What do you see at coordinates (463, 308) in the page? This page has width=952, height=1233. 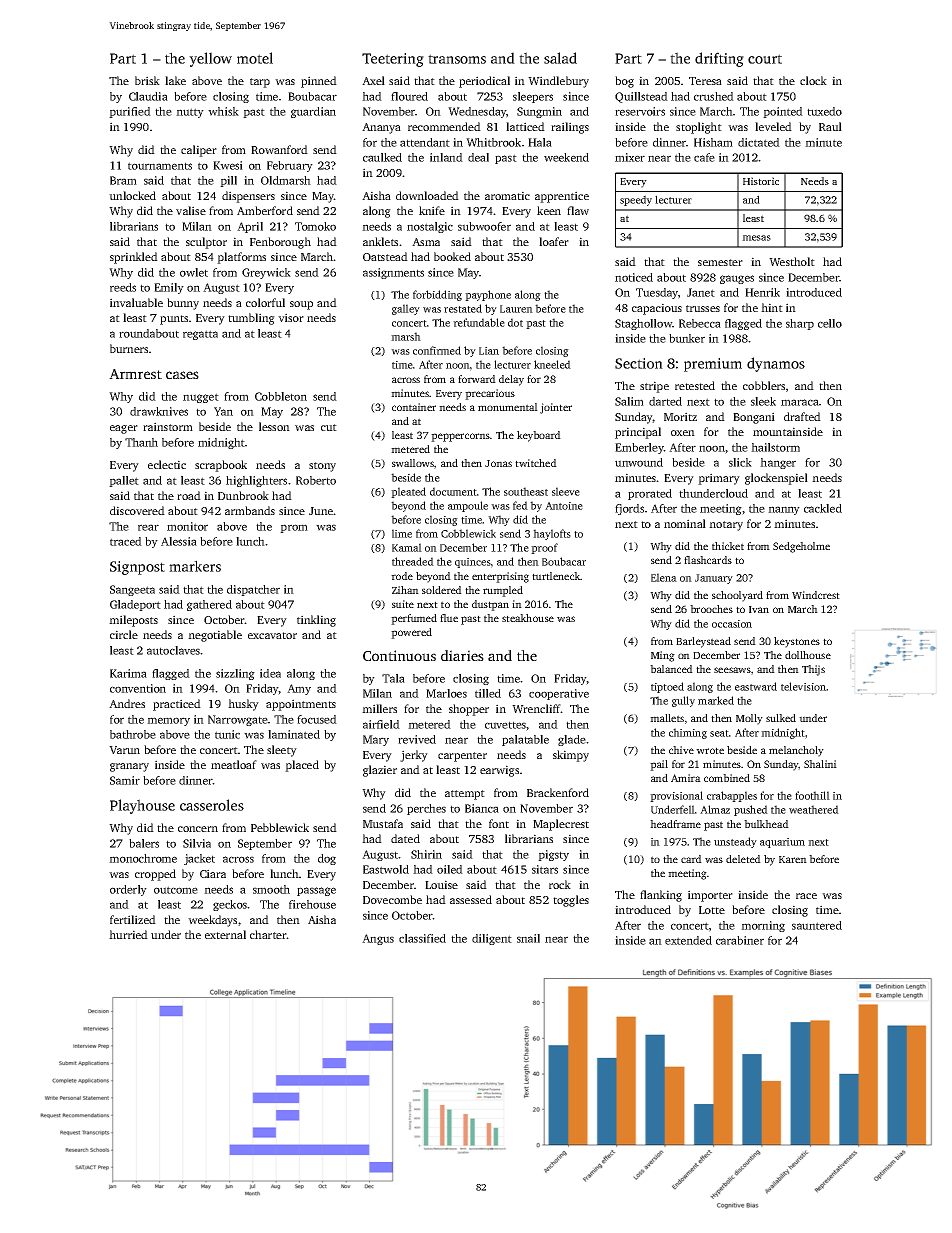 I see `restated` at bounding box center [463, 308].
